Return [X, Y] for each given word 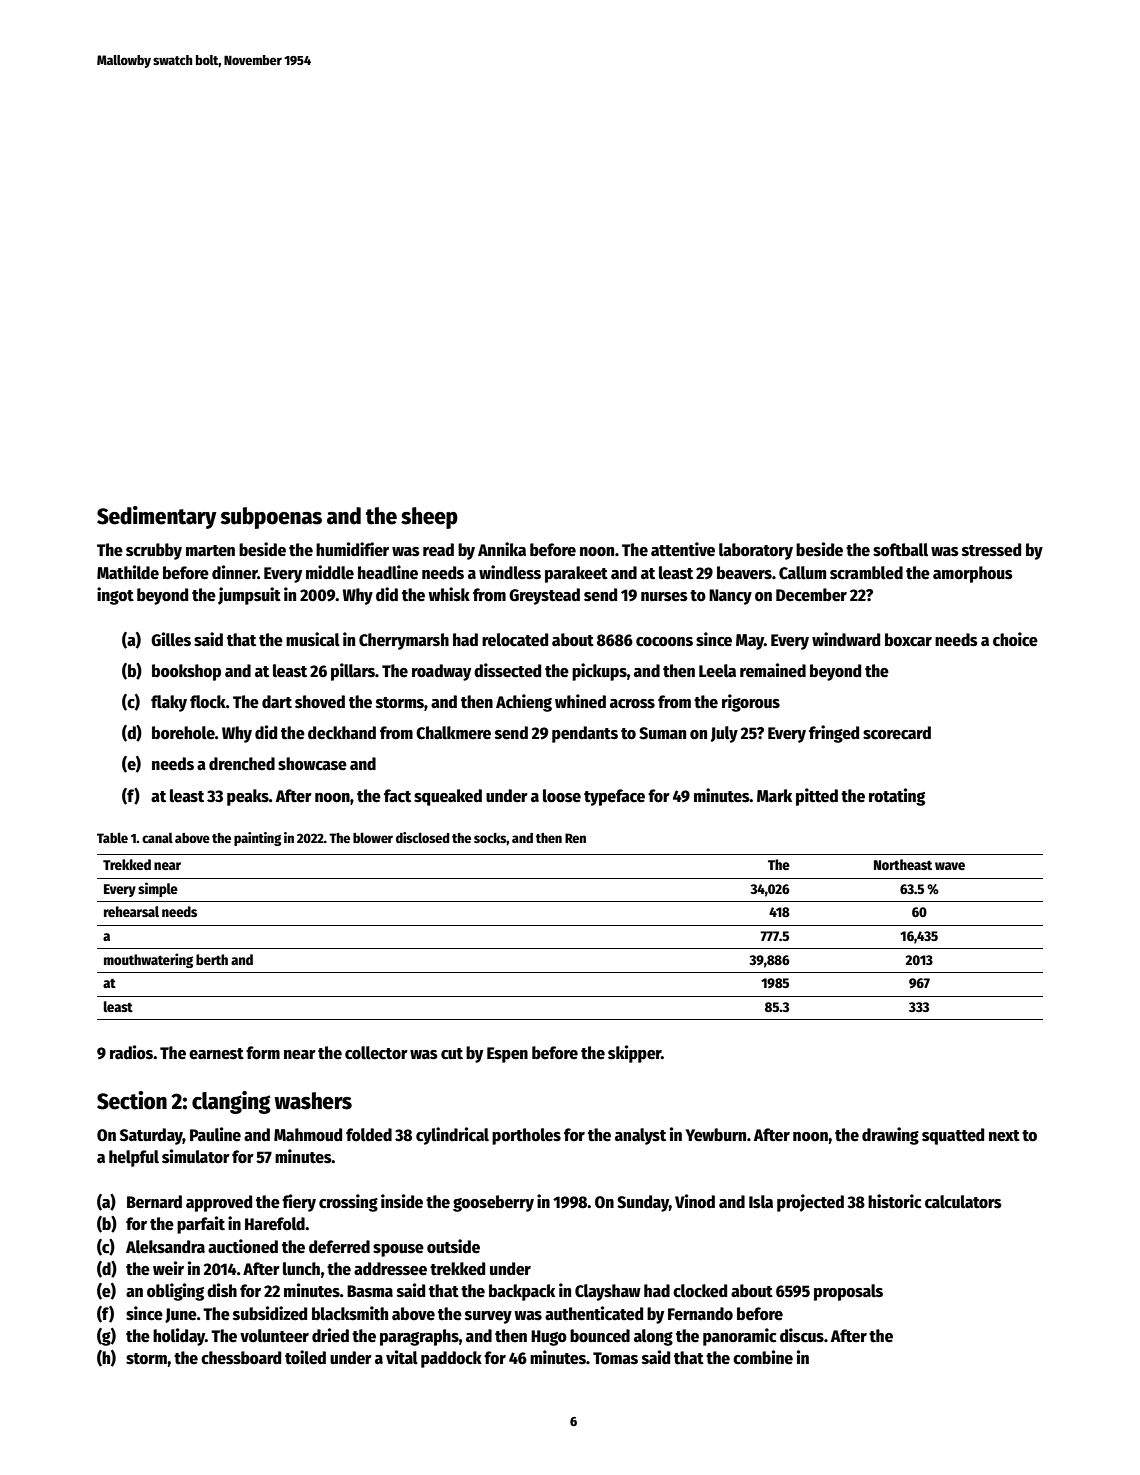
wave [950, 866]
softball [900, 550]
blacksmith [350, 1313]
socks [490, 838]
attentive [683, 549]
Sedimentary [157, 517]
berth [212, 959]
